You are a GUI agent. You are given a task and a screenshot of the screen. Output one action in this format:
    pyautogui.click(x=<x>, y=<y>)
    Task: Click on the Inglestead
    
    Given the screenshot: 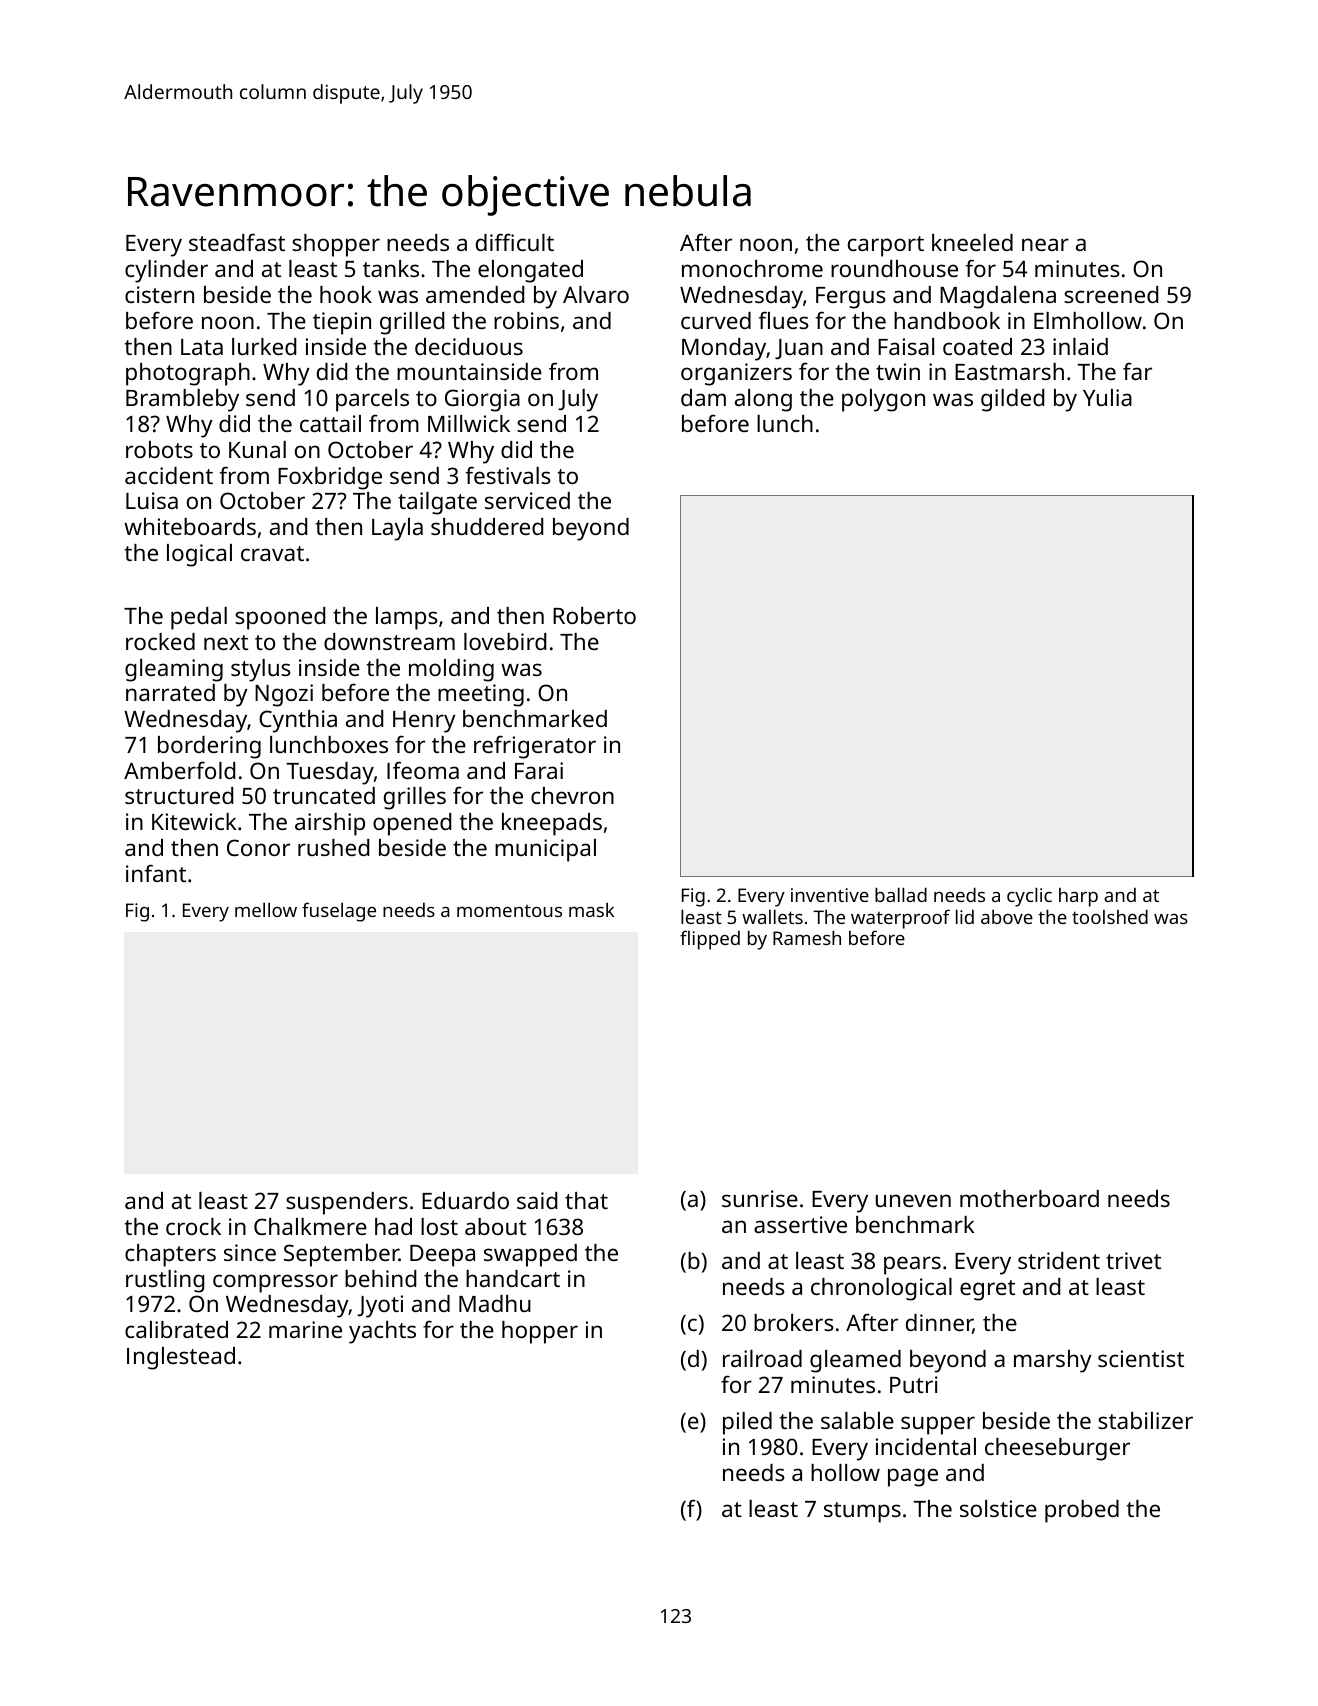 What is the action you would take?
    pyautogui.click(x=181, y=1358)
